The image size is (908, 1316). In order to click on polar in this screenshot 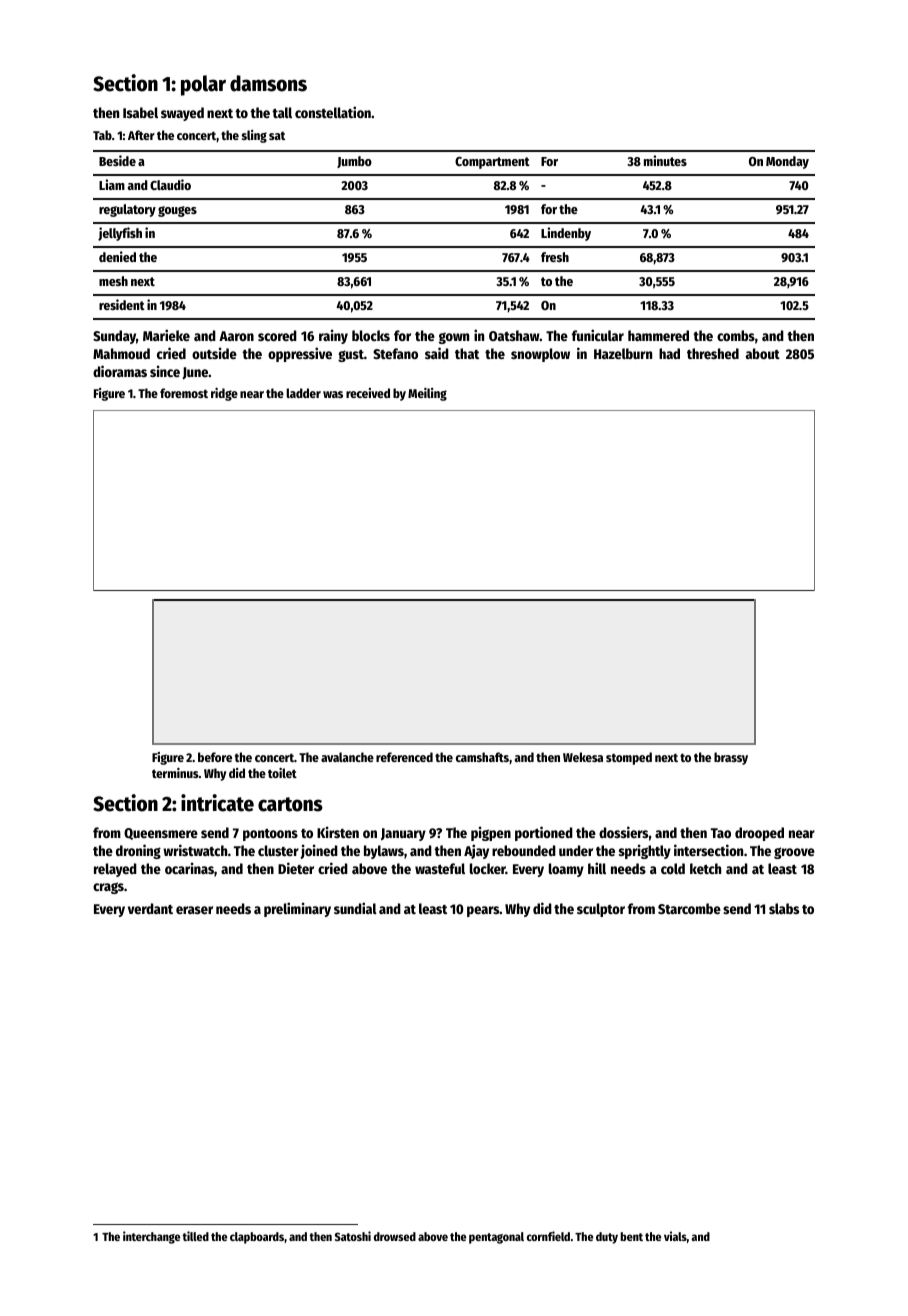, I will do `click(203, 85)`.
